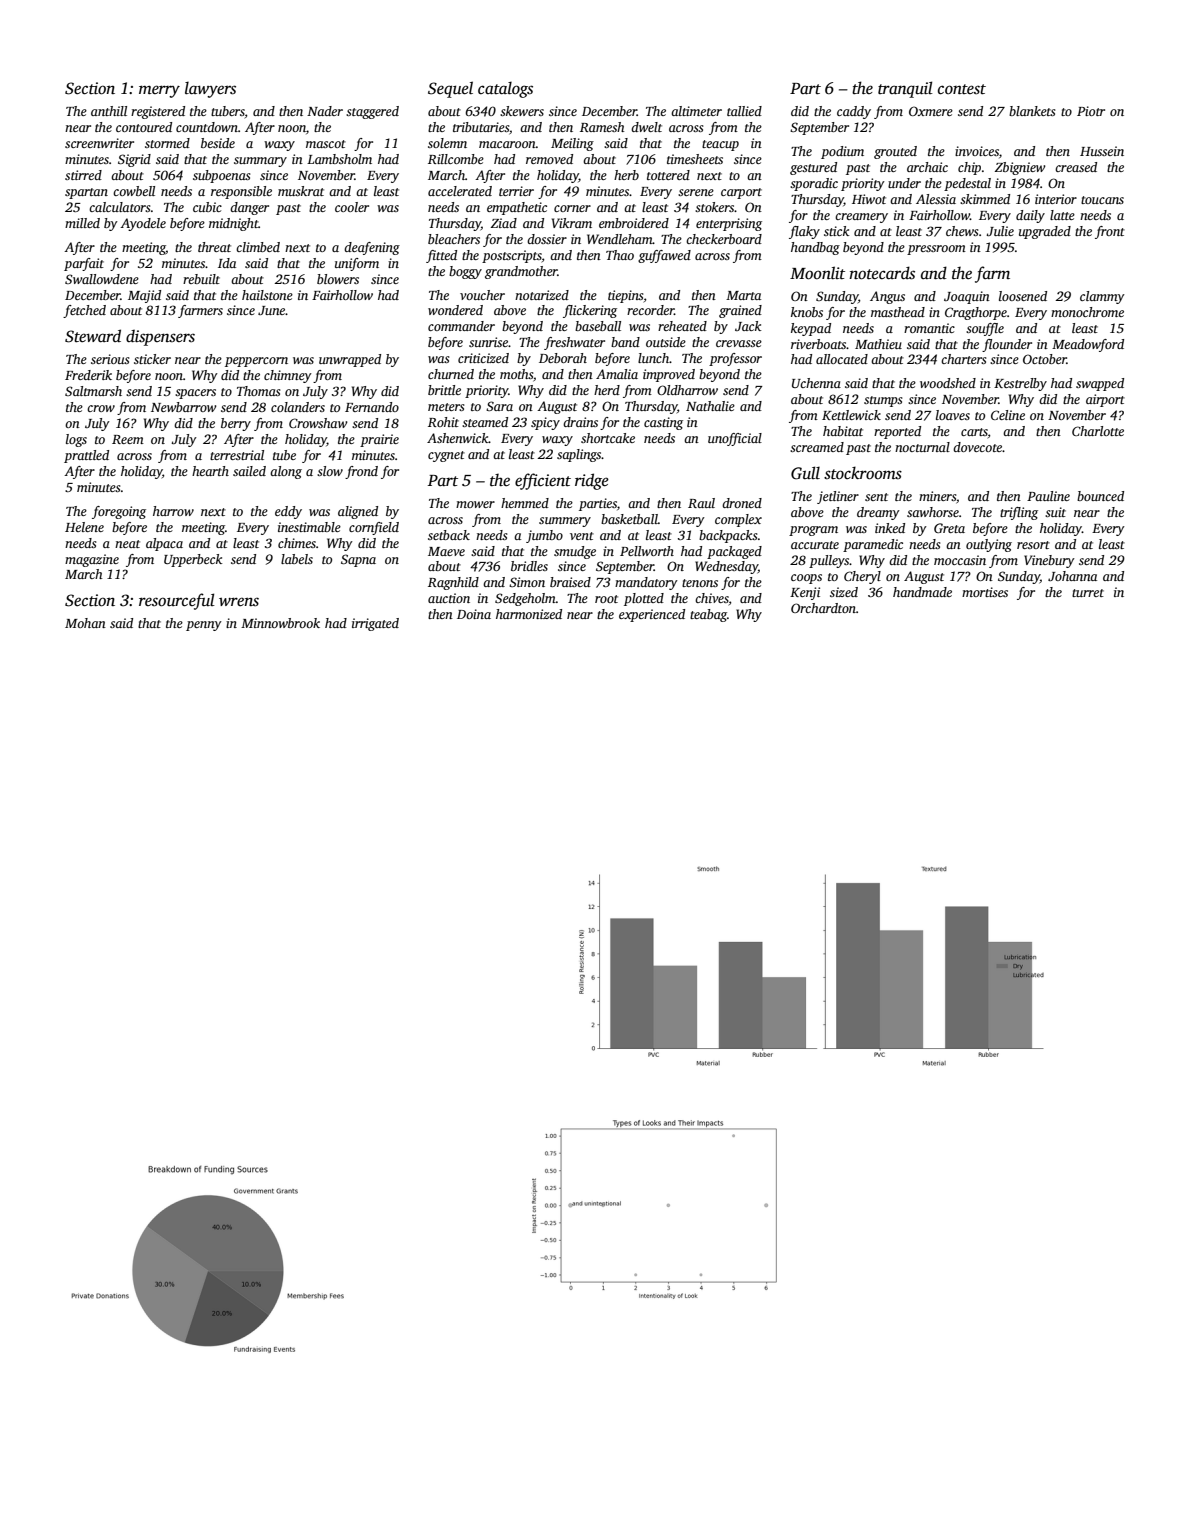 This screenshot has width=1190, height=1540. Describe the element at coordinates (143, 224) in the screenshot. I see `Ayodele` at that location.
